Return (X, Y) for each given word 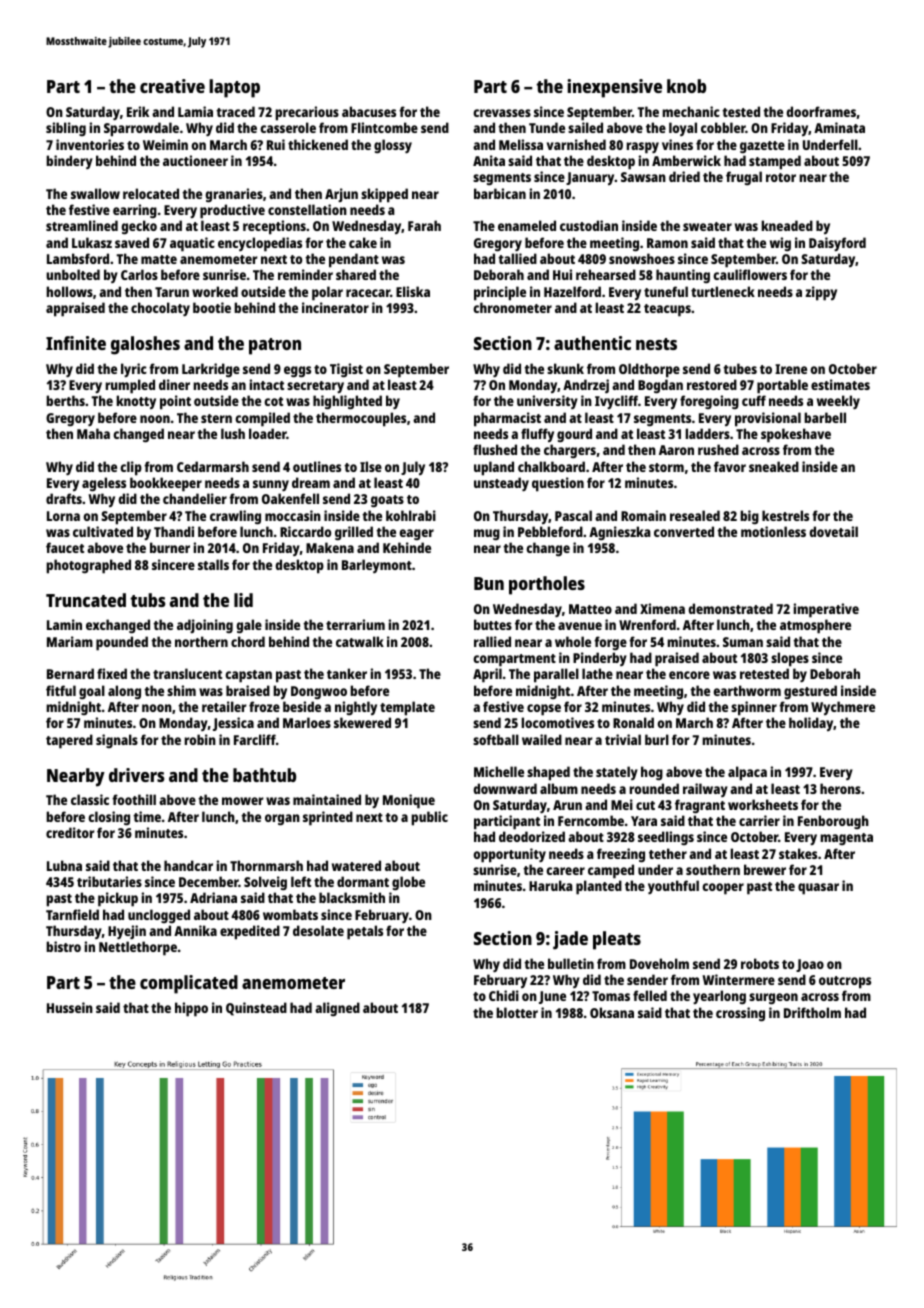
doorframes (821, 111)
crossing (740, 1014)
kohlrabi (411, 515)
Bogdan (660, 386)
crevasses (502, 113)
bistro (63, 946)
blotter (517, 1012)
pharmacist (507, 419)
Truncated (86, 600)
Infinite (76, 343)
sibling (66, 129)
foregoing (709, 402)
